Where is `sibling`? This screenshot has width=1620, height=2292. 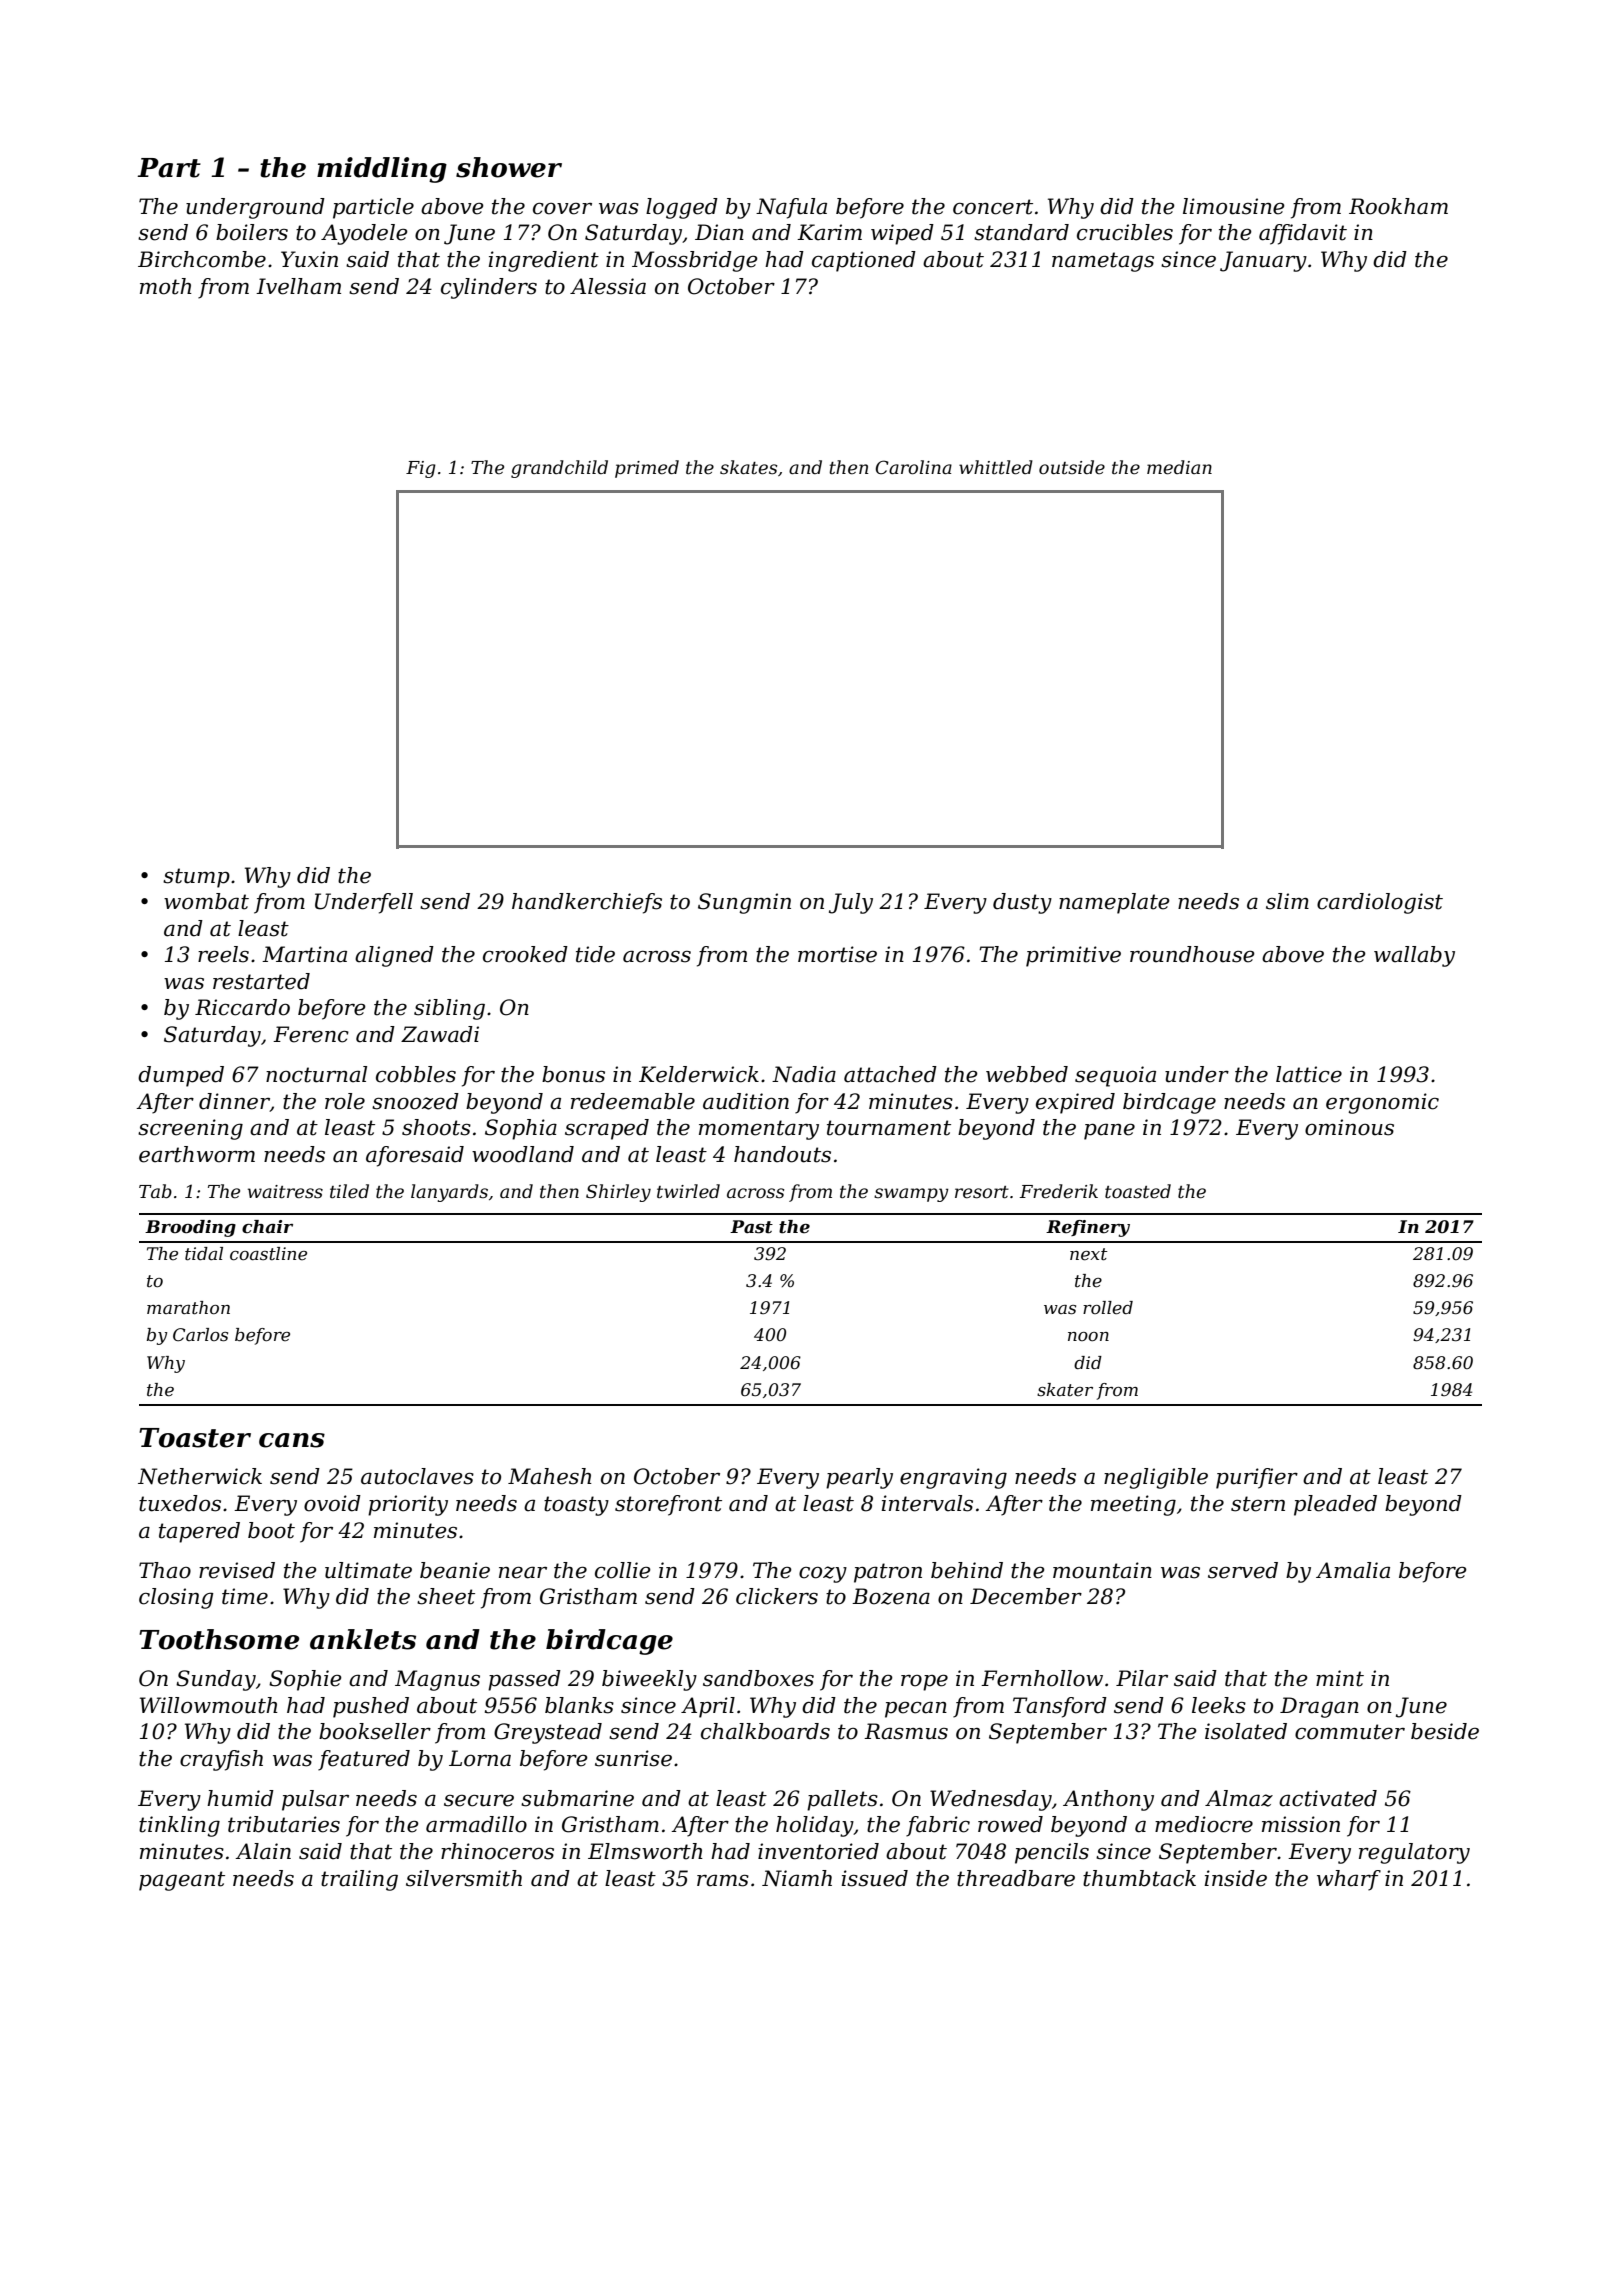
sibling is located at coordinates (449, 1009).
